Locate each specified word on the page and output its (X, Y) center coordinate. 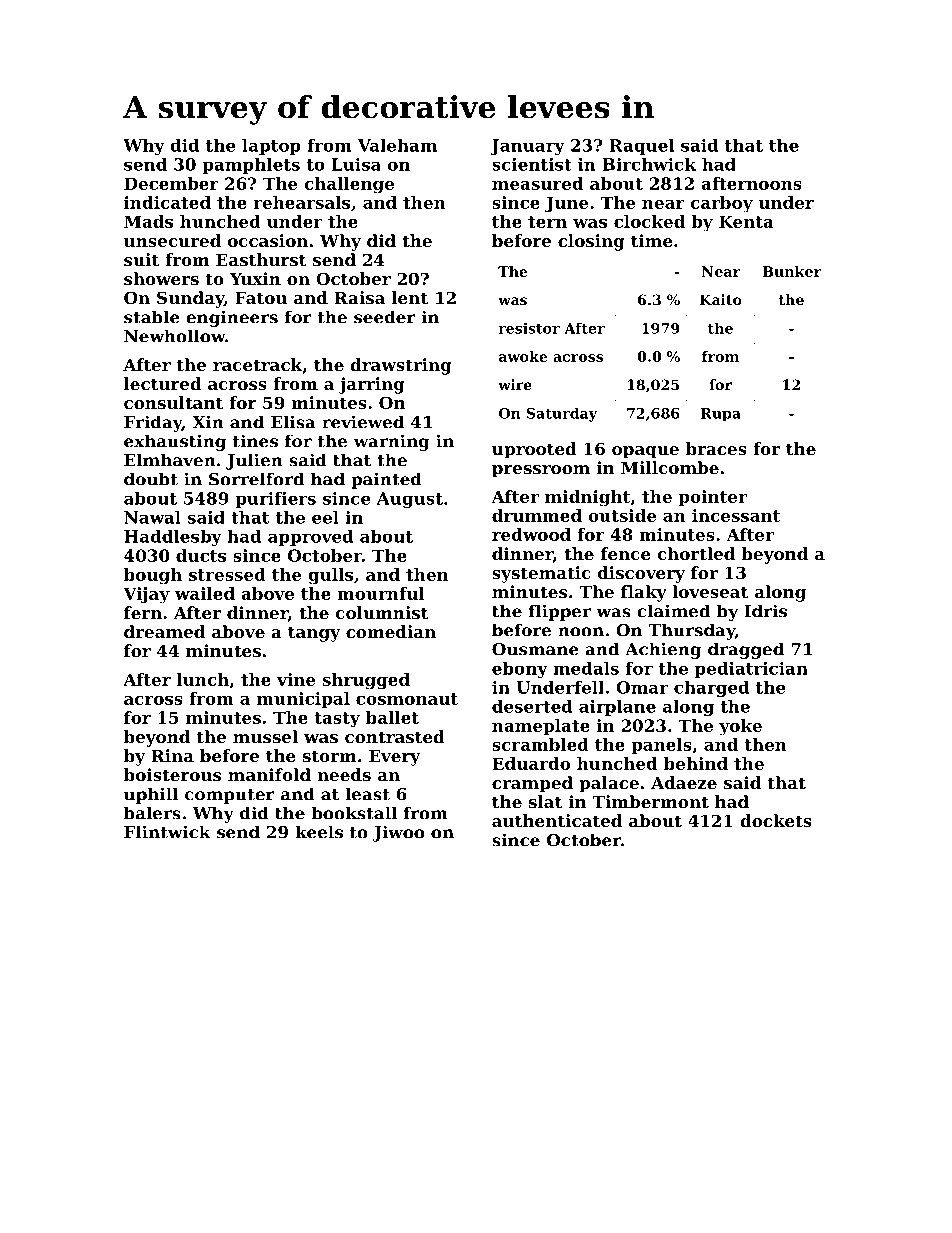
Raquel (641, 147)
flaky (644, 593)
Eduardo (531, 763)
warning (392, 442)
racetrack (257, 364)
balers (152, 813)
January (527, 147)
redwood (531, 534)
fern (143, 612)
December (171, 183)
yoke (740, 727)
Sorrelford (256, 479)
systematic (541, 574)
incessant (736, 515)
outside (622, 515)
